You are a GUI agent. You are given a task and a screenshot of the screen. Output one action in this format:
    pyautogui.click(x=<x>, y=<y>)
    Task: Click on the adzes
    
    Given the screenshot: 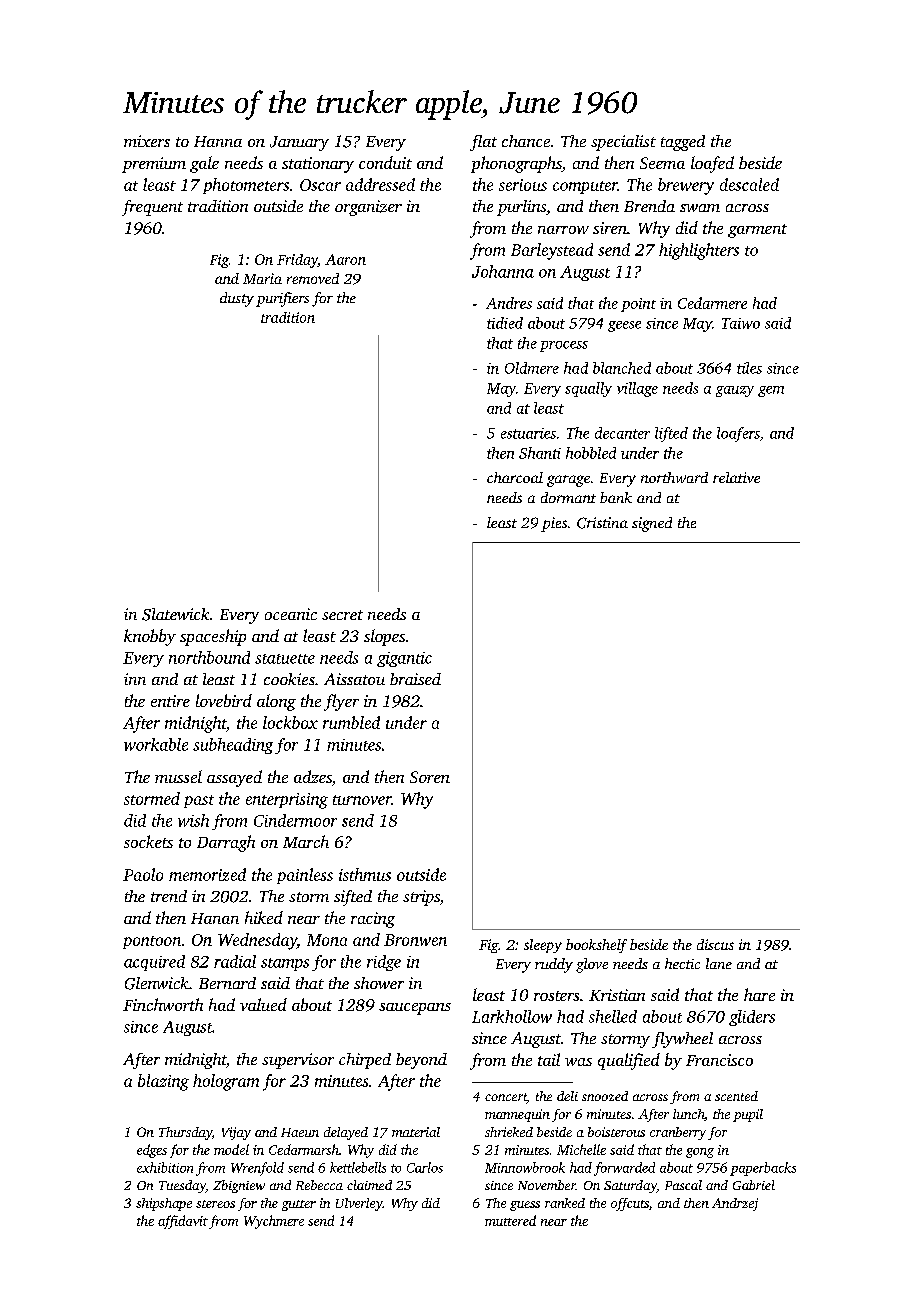 What is the action you would take?
    pyautogui.click(x=313, y=776)
